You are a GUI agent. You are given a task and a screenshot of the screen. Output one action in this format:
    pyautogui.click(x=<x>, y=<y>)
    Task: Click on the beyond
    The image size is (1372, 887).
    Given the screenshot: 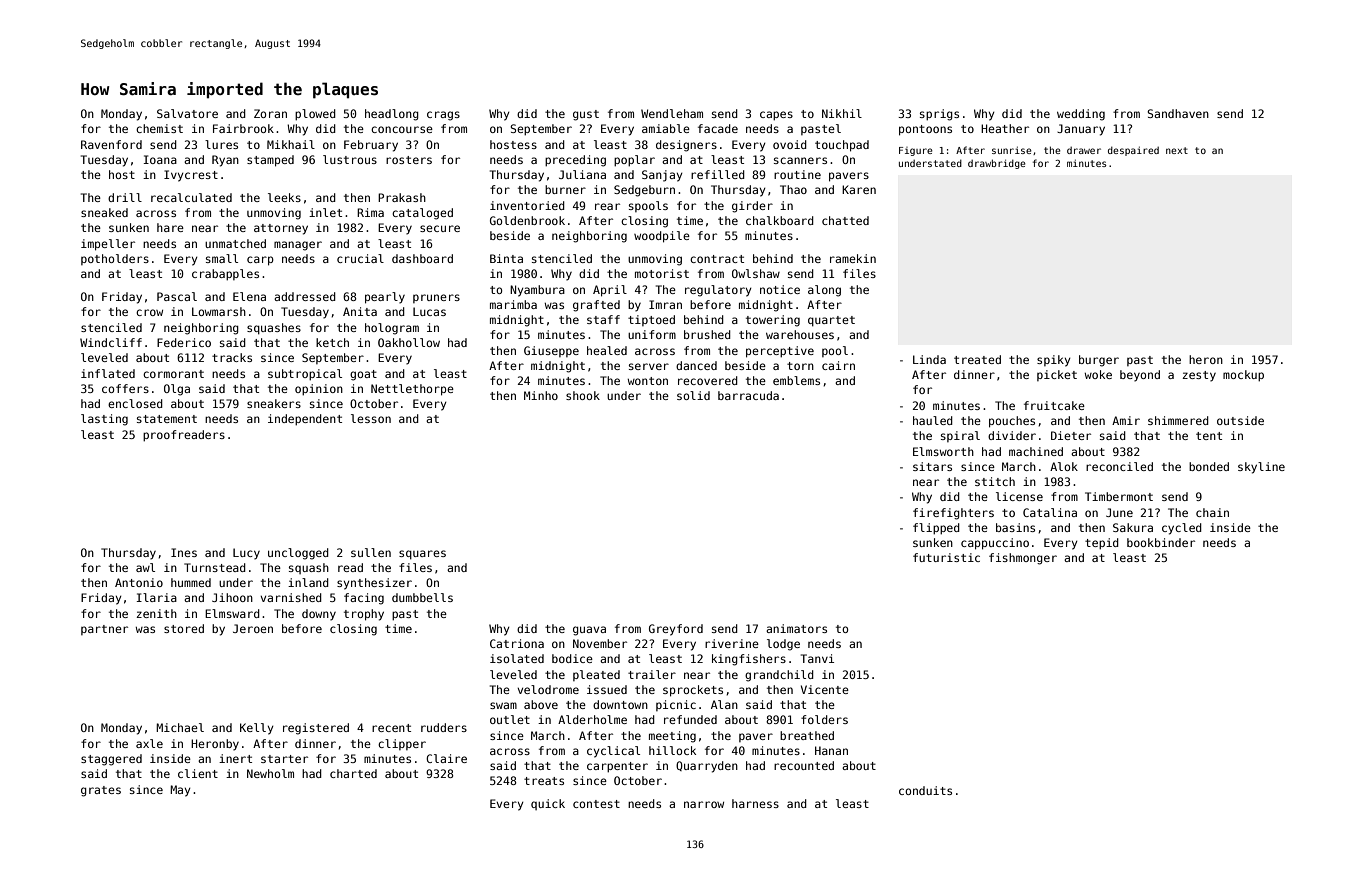 What is the action you would take?
    pyautogui.click(x=1140, y=376)
